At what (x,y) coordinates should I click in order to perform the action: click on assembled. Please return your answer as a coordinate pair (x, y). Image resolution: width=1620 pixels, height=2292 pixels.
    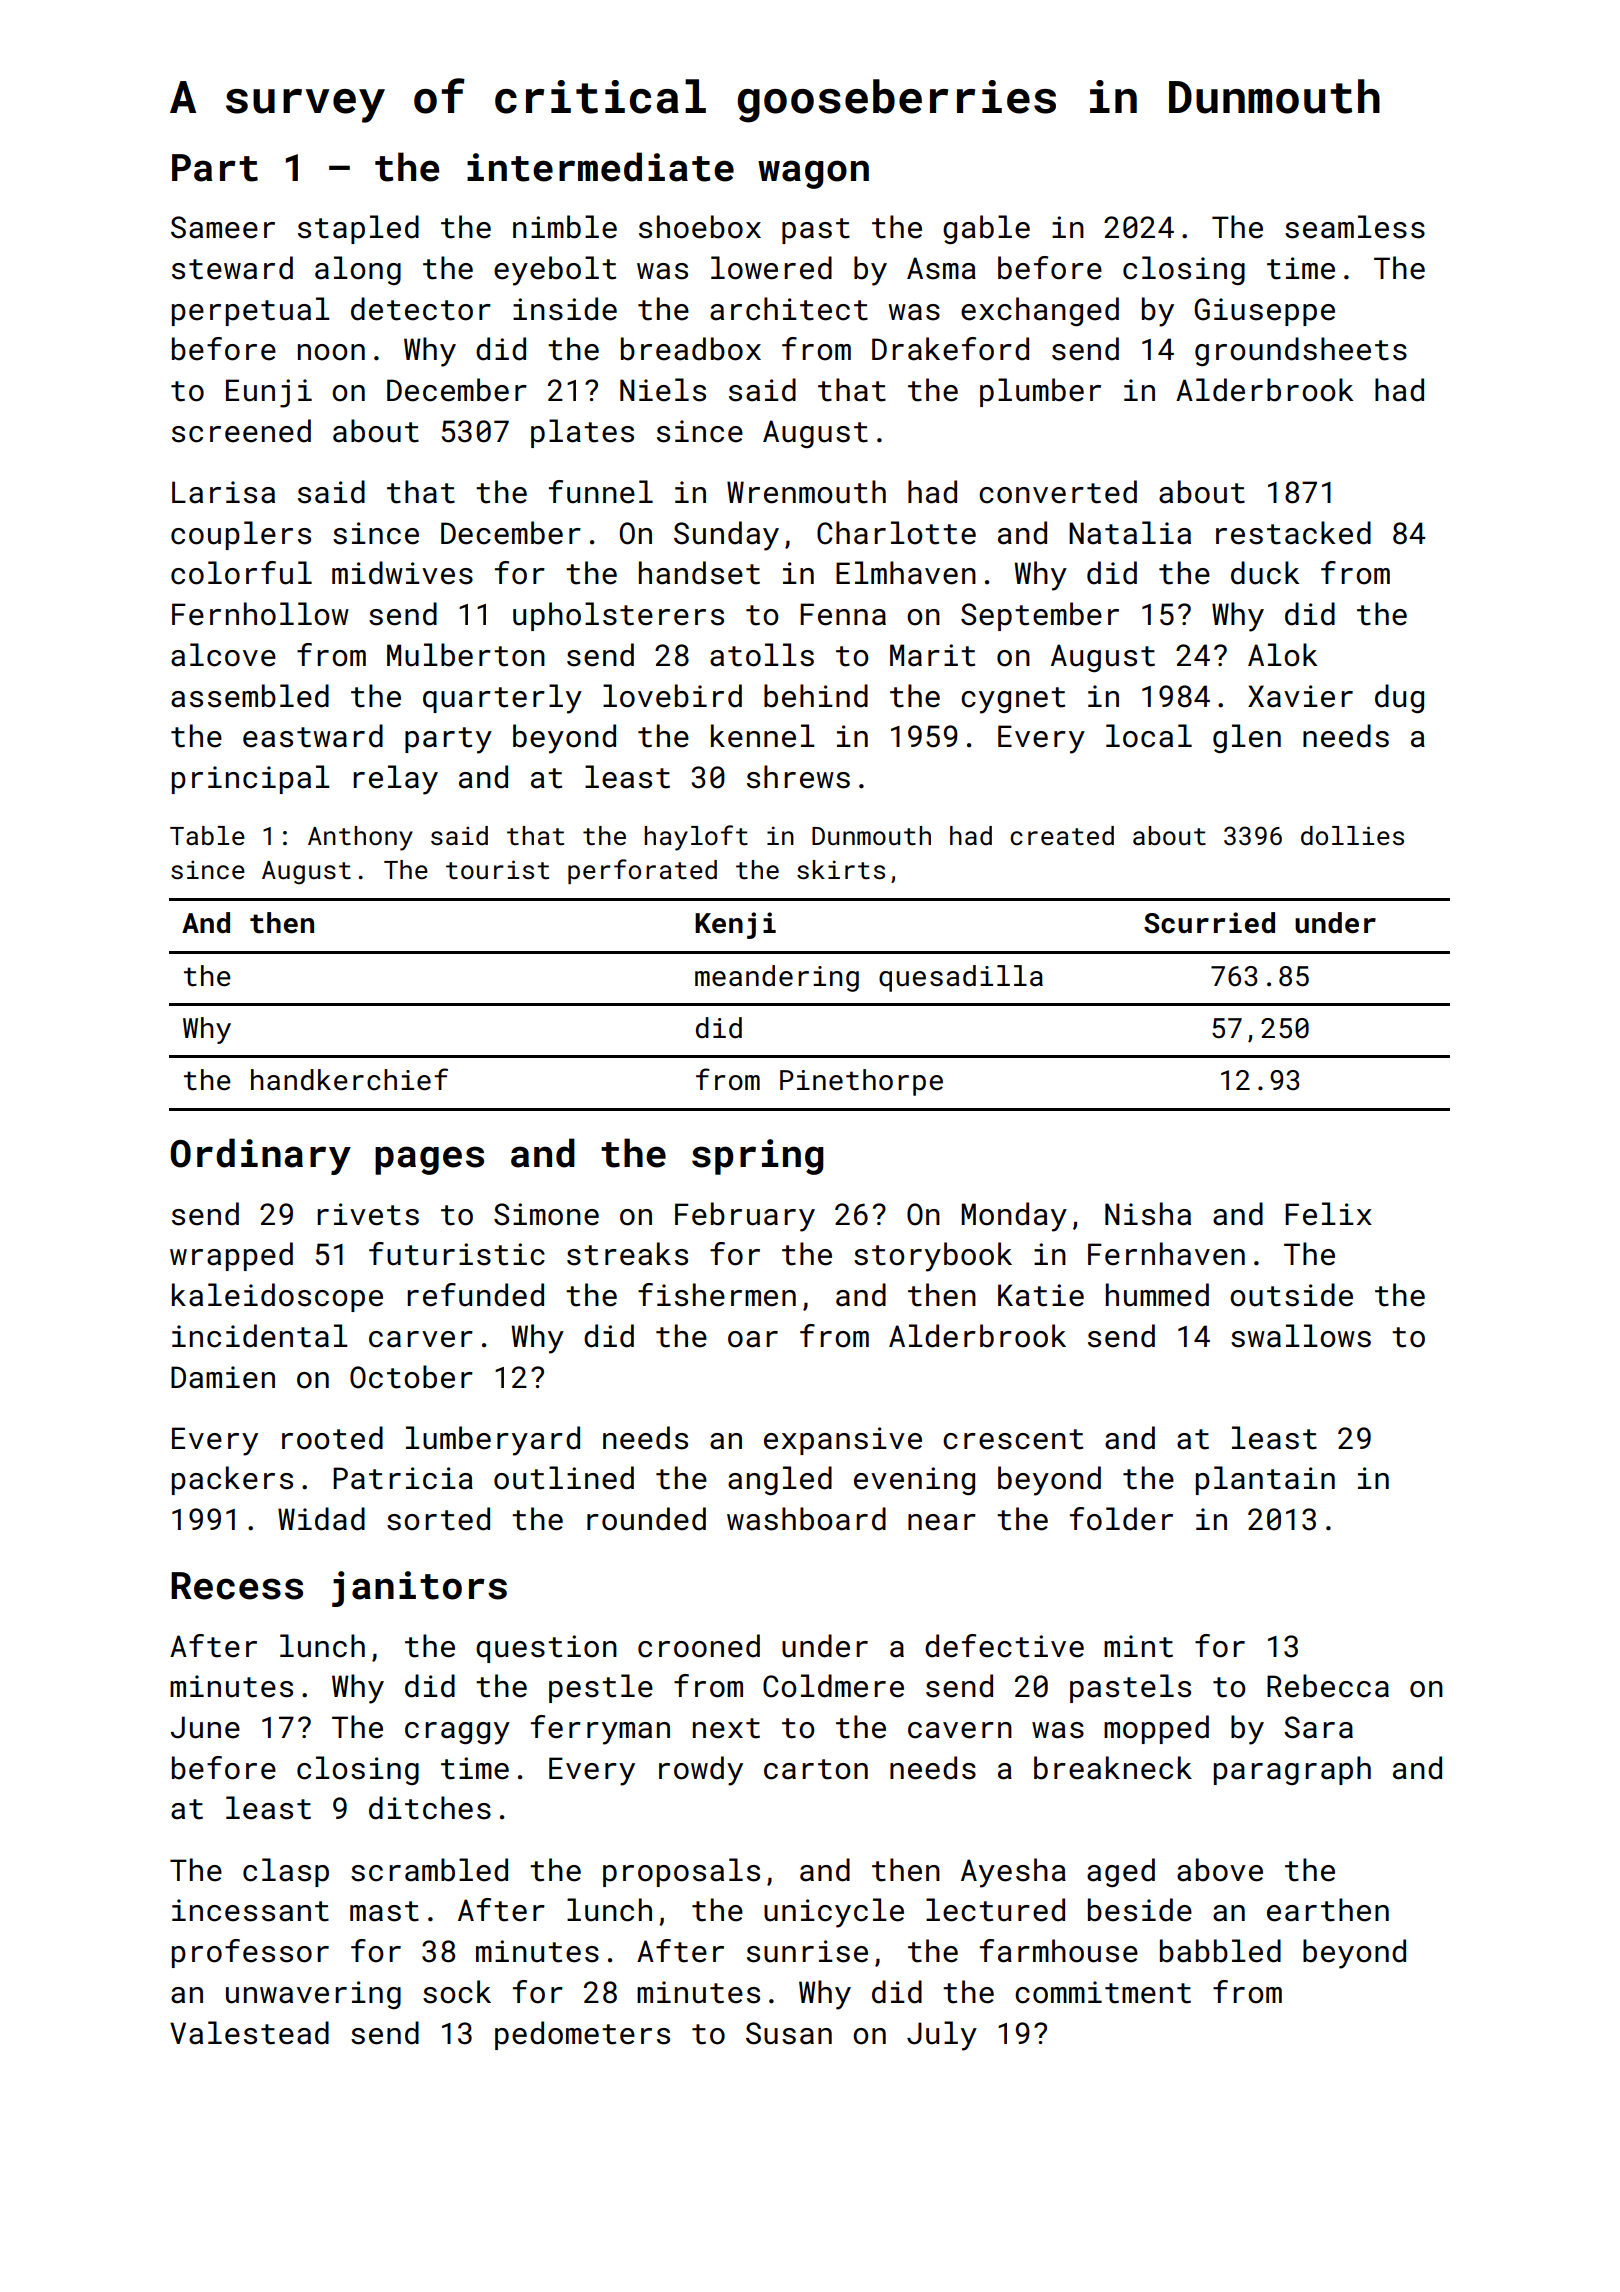
    Looking at the image, I should click on (250, 696).
